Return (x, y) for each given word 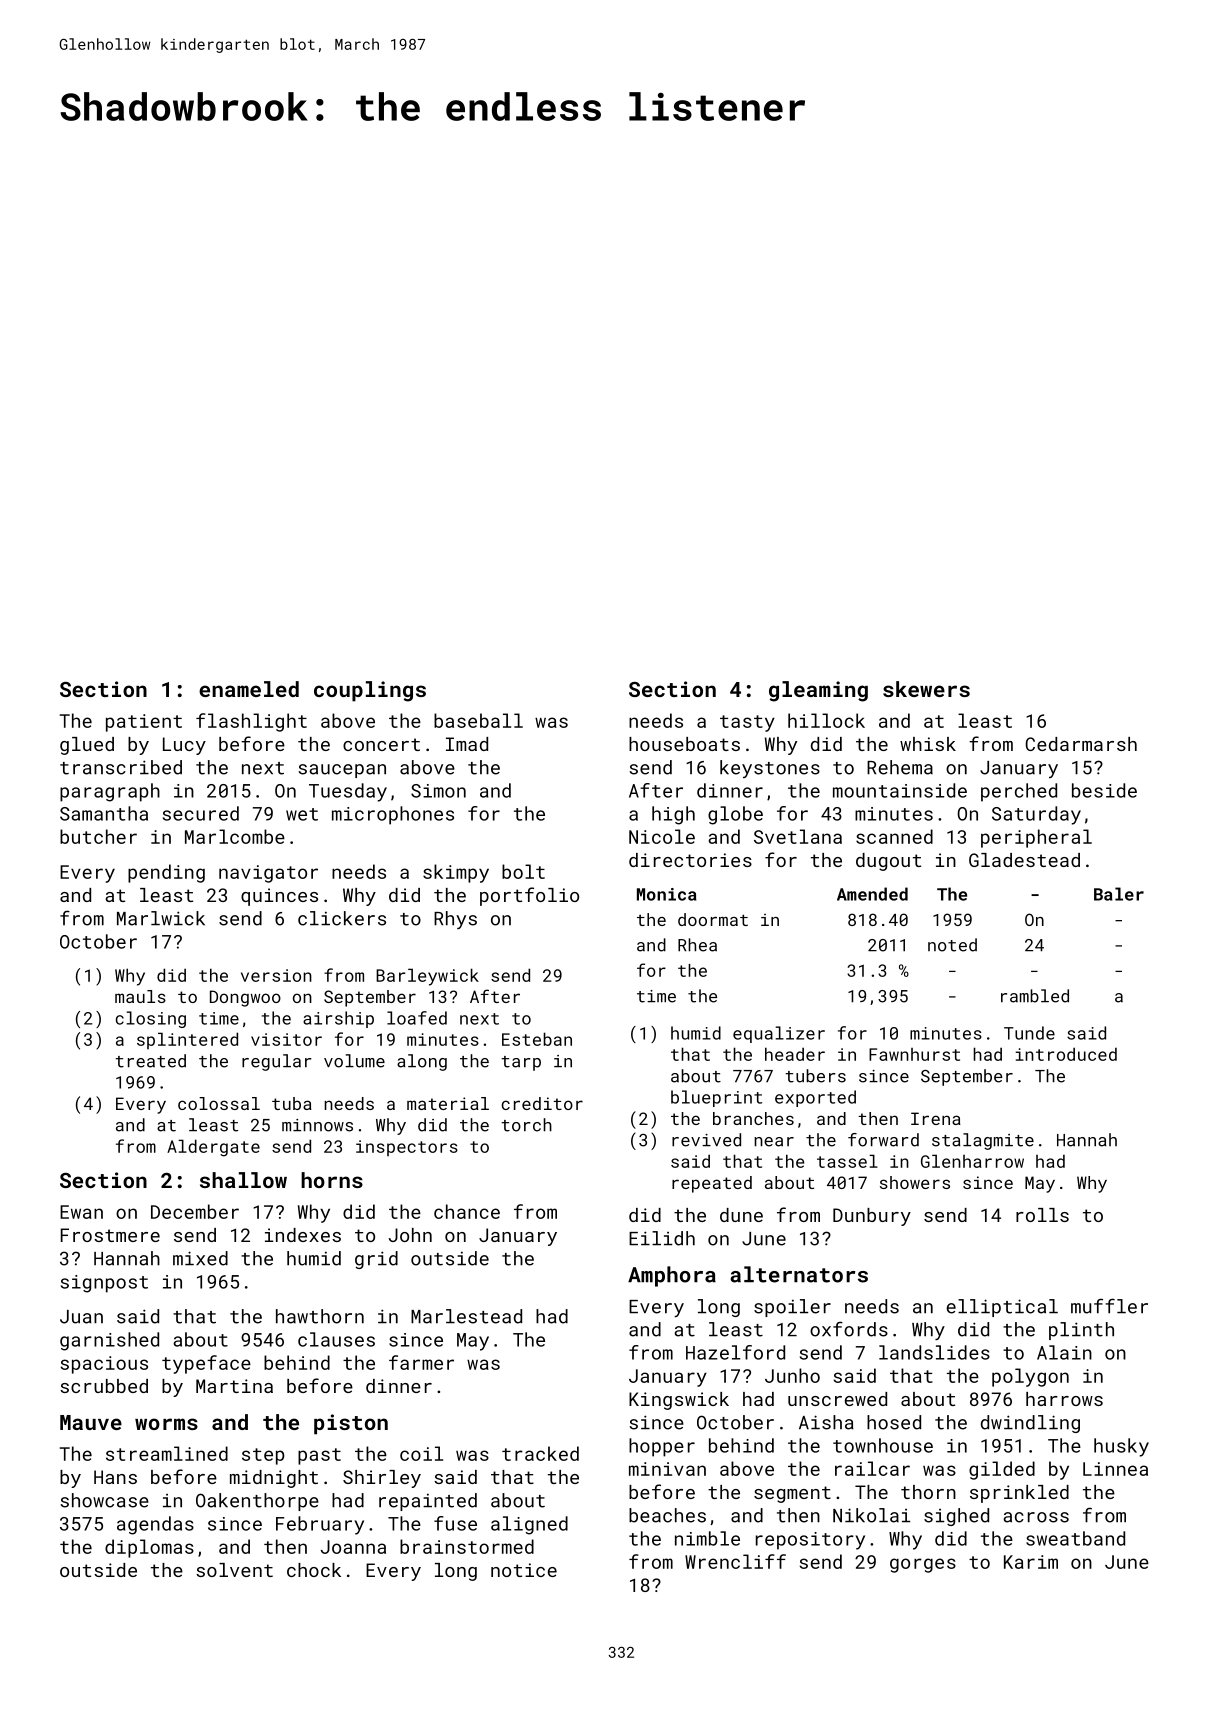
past (319, 1456)
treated (150, 1061)
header (795, 1054)
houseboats (684, 744)
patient (144, 723)
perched (1019, 792)
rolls (1042, 1215)
